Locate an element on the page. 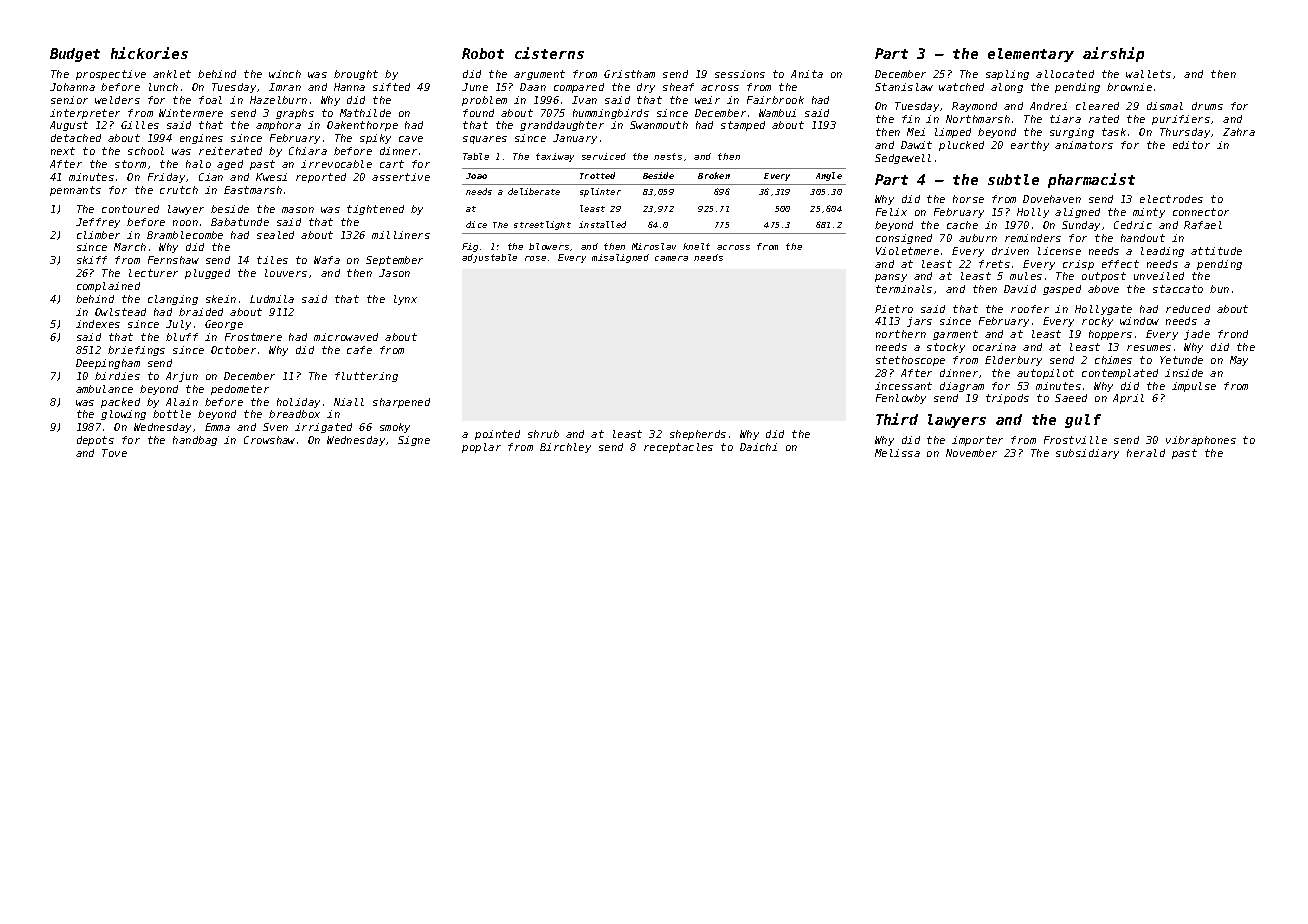  plucked is located at coordinates (961, 146).
